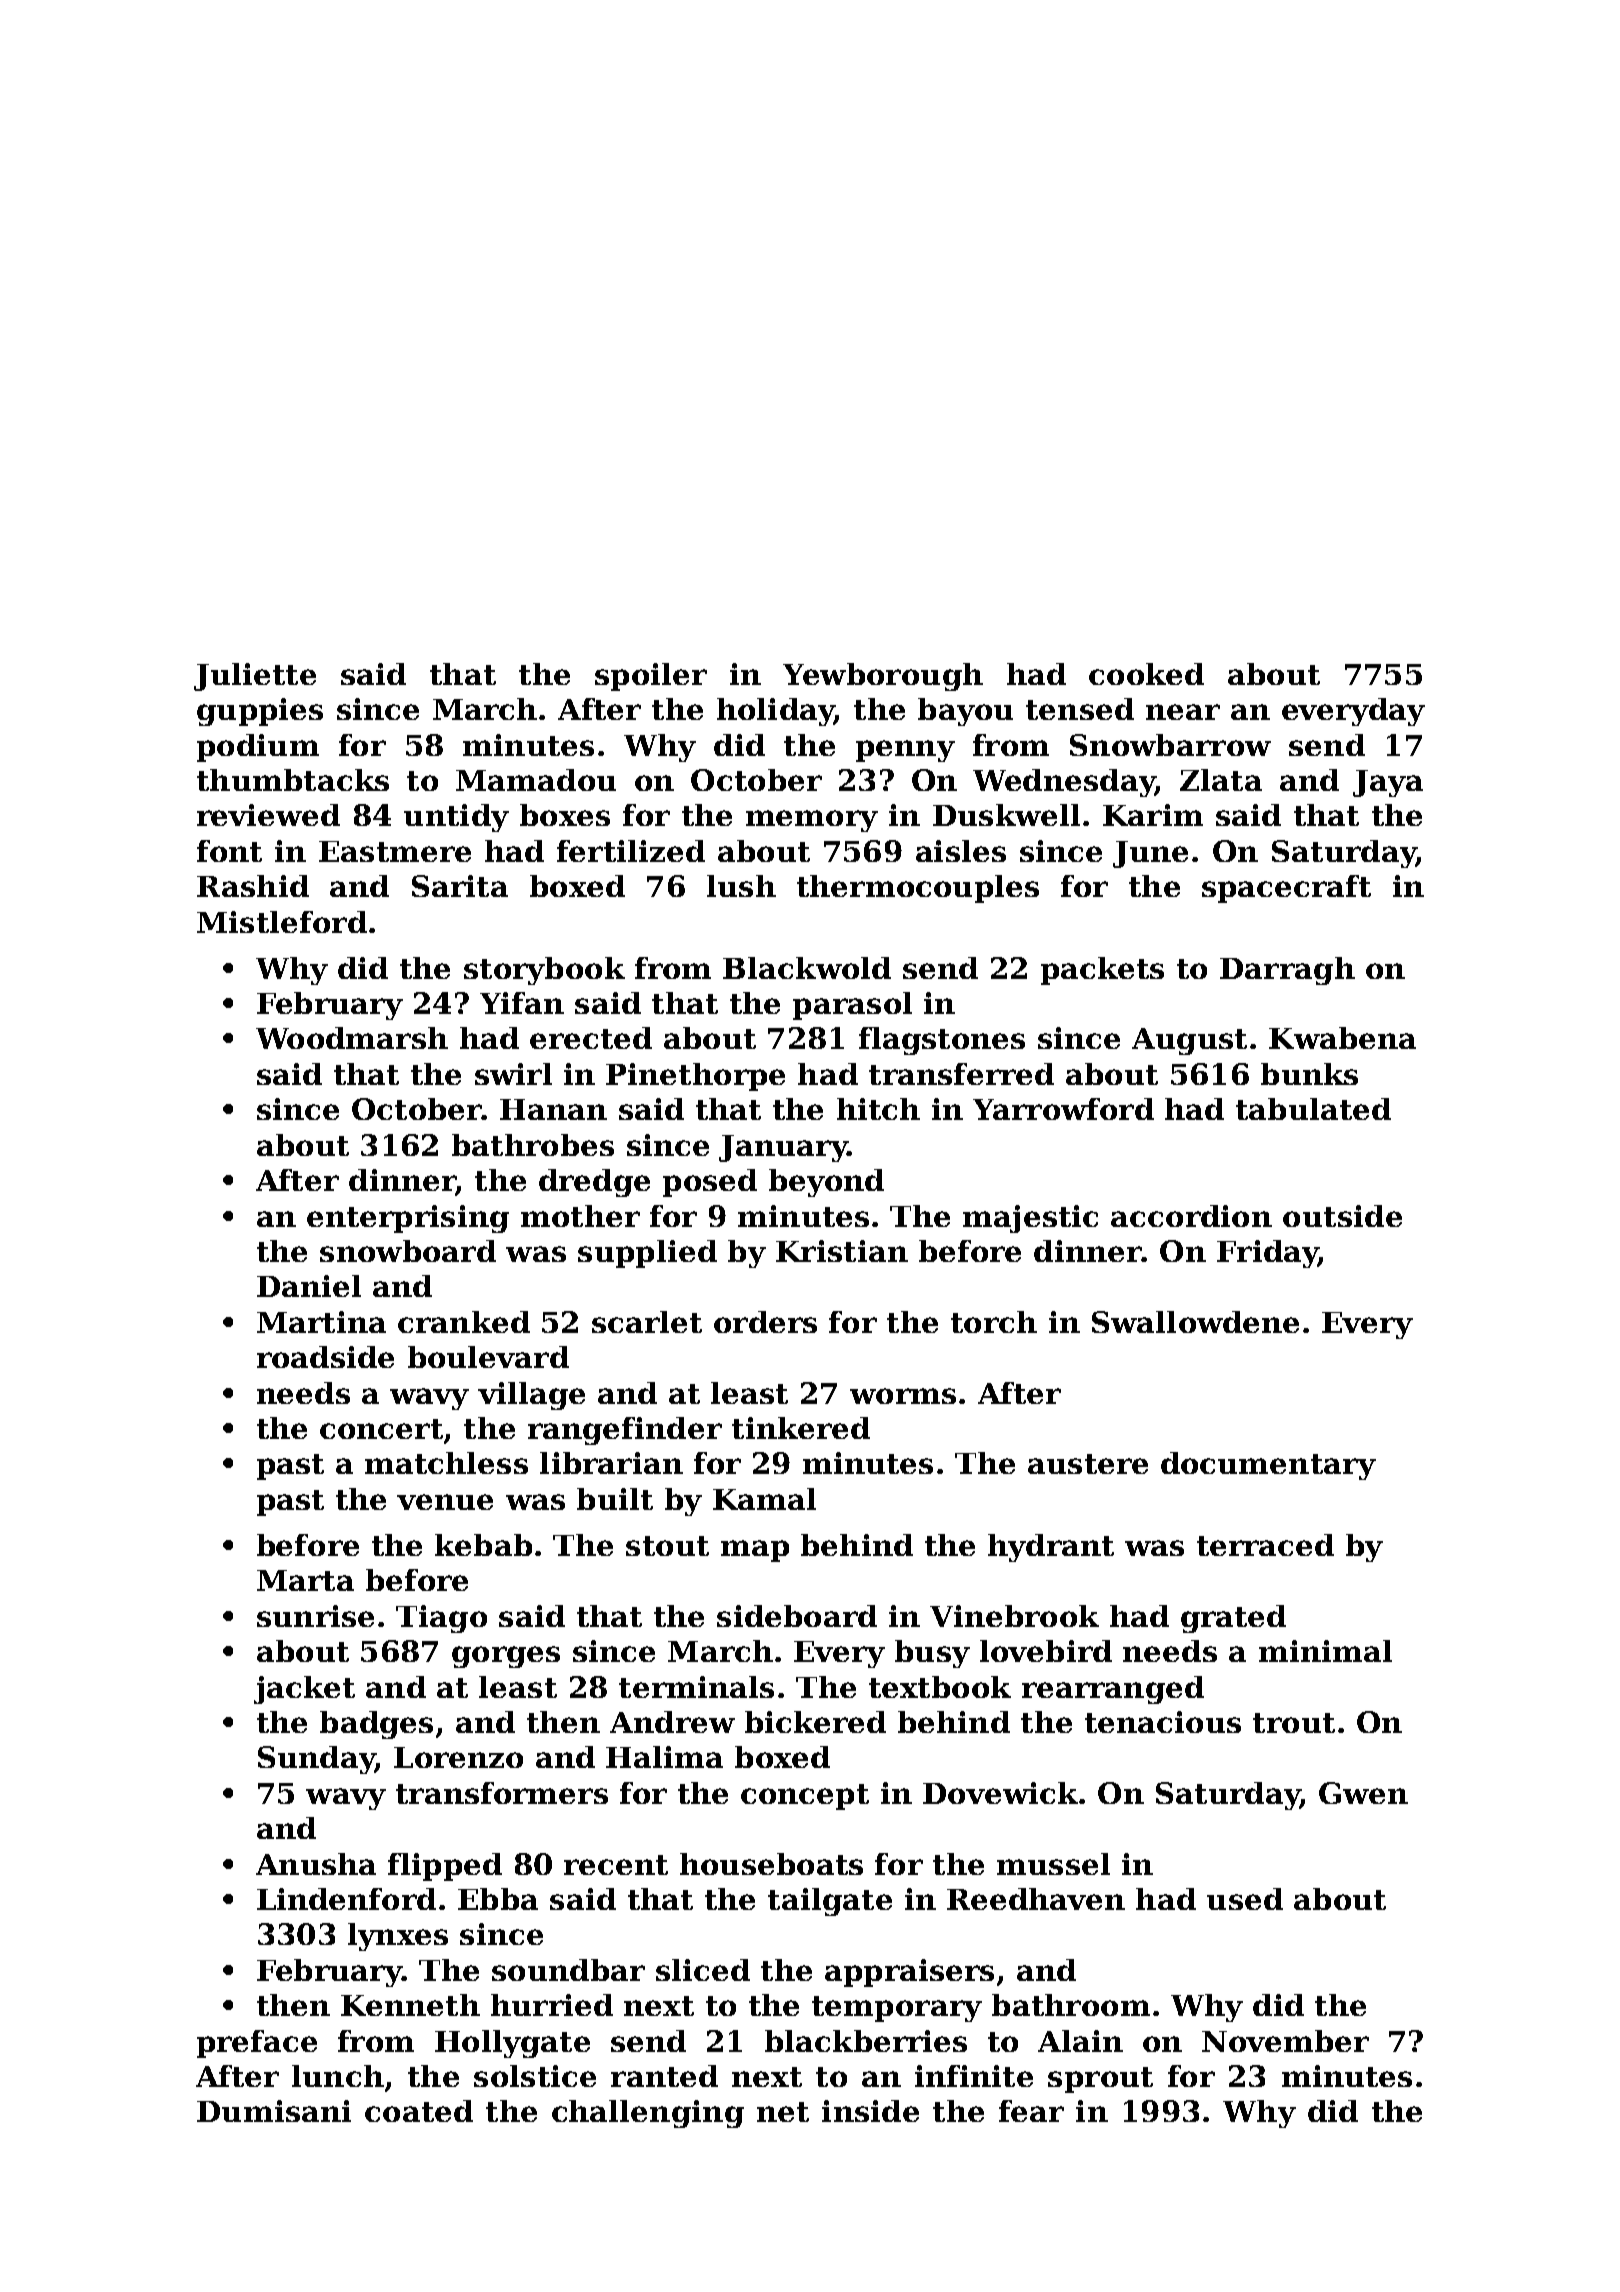 The height and width of the screenshot is (2292, 1620). I want to click on tinkered, so click(801, 1428).
